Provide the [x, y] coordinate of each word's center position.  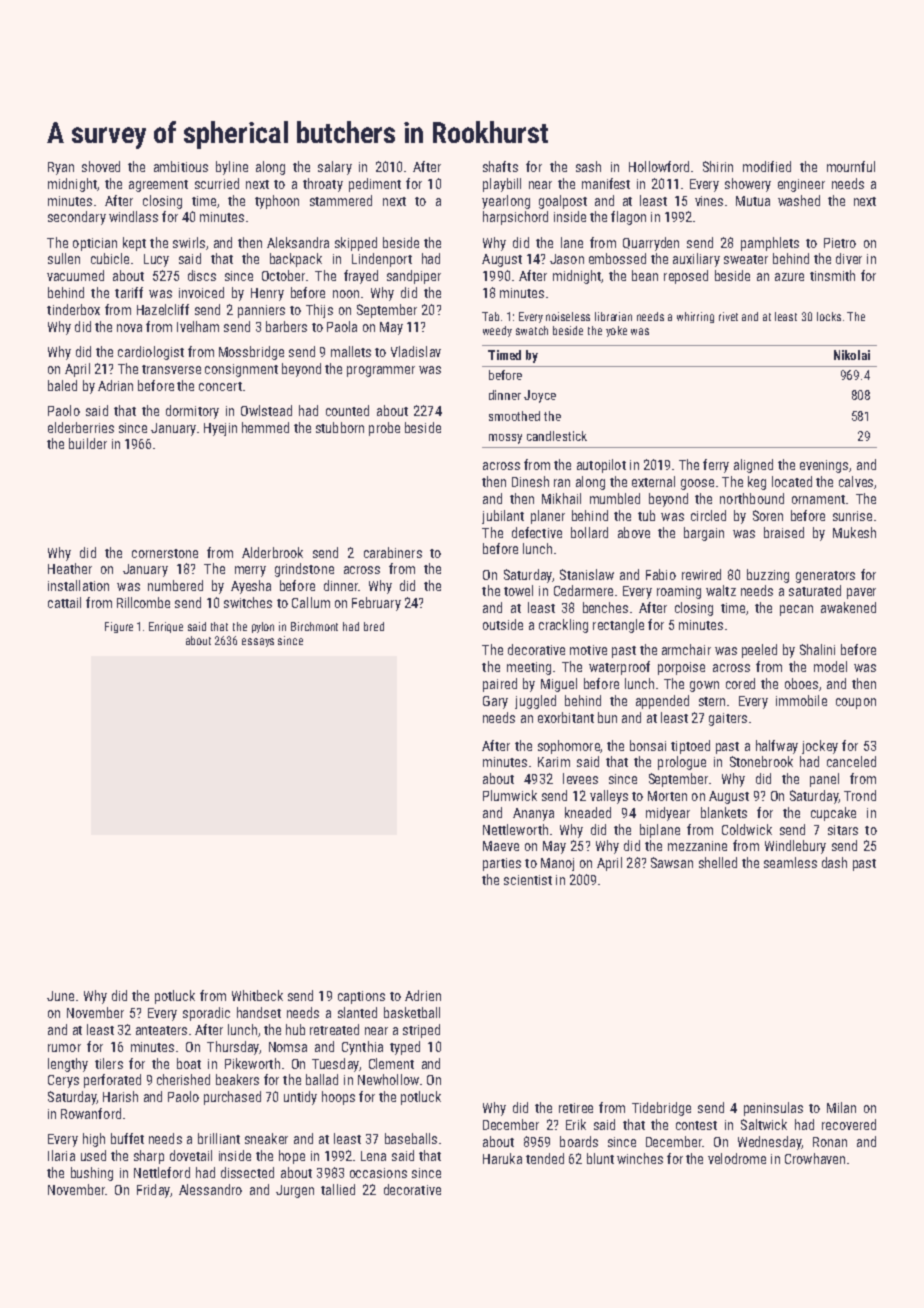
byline [232, 168]
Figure [119, 627]
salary [335, 168]
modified [767, 166]
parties [502, 864]
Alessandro [210, 1189]
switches [248, 602]
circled [708, 515]
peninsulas [773, 1109]
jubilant [503, 517]
